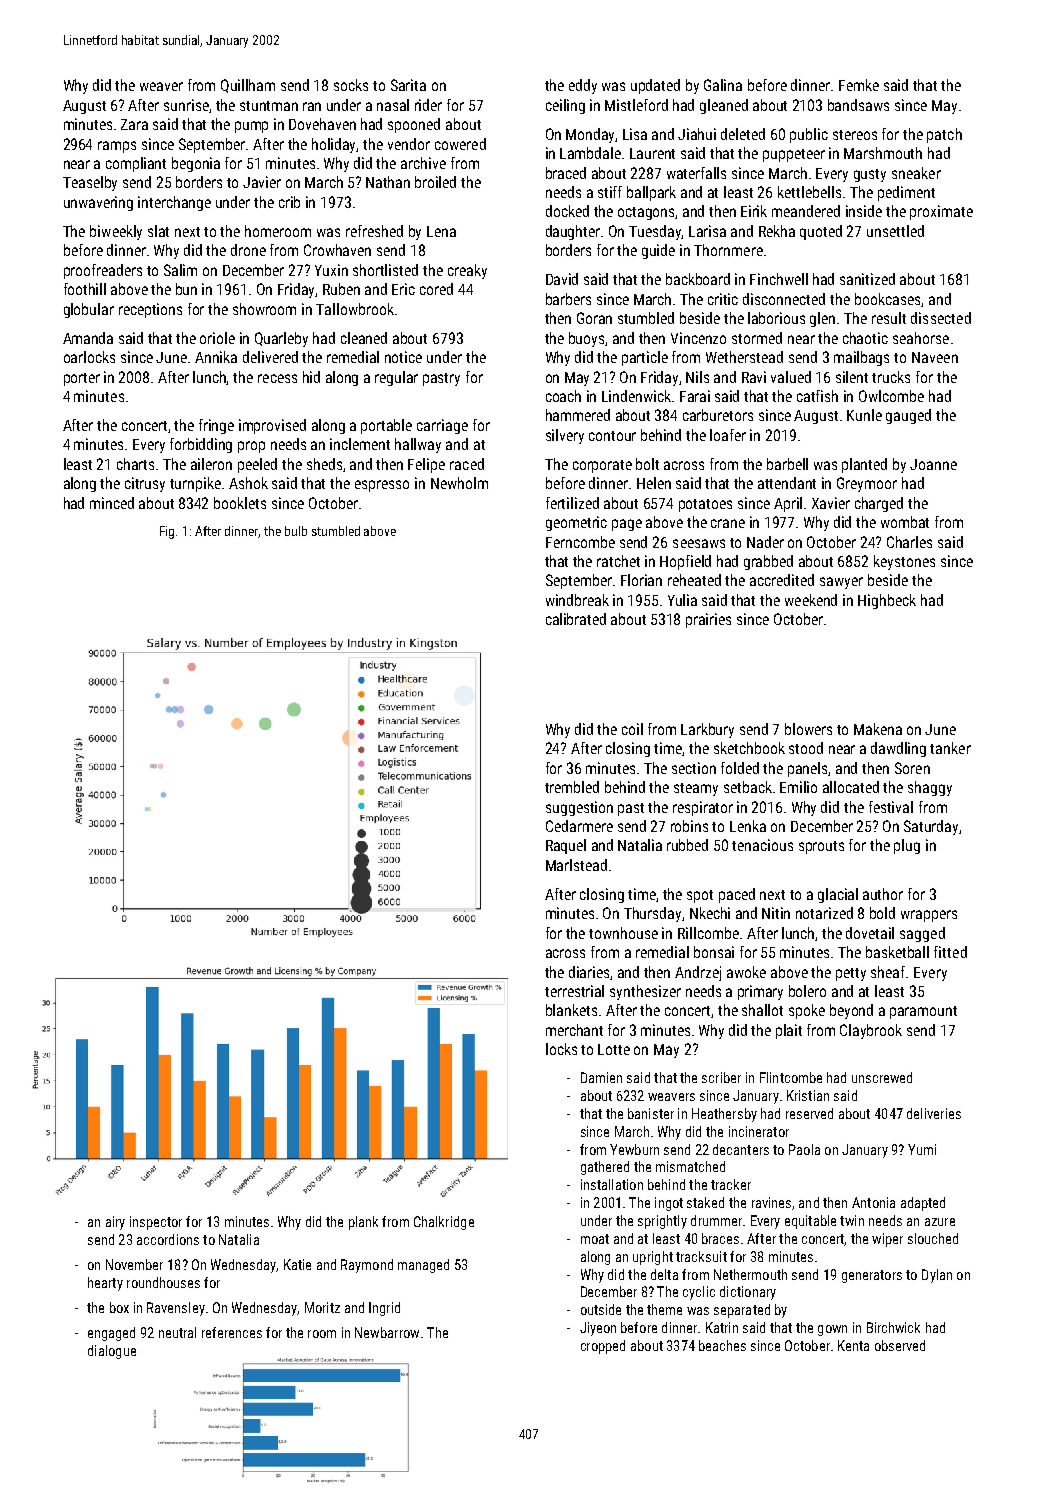 The image size is (1038, 1504). I want to click on calibrated, so click(576, 619).
